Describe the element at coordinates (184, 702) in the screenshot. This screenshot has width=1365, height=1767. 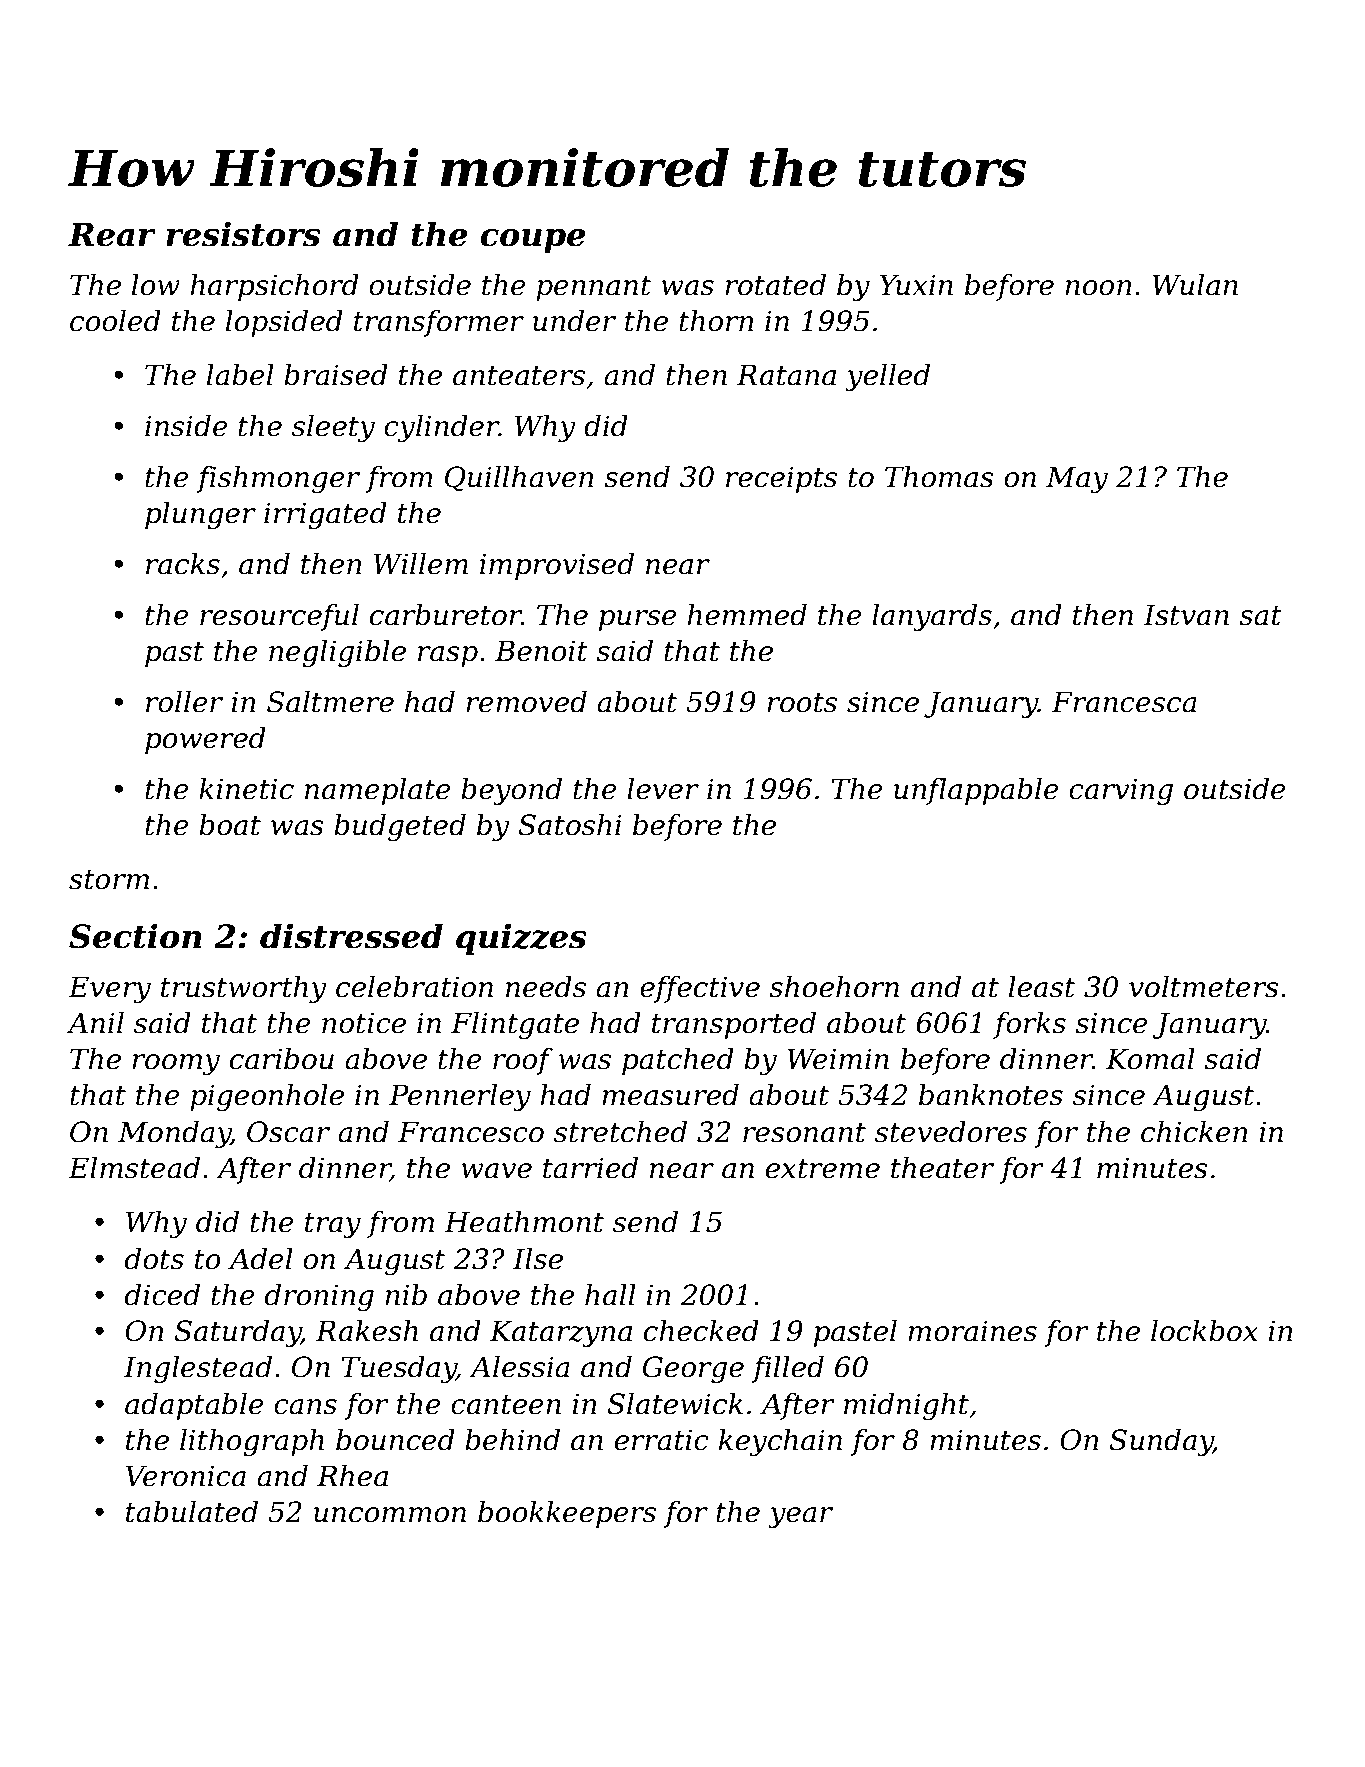
I see `roller` at that location.
